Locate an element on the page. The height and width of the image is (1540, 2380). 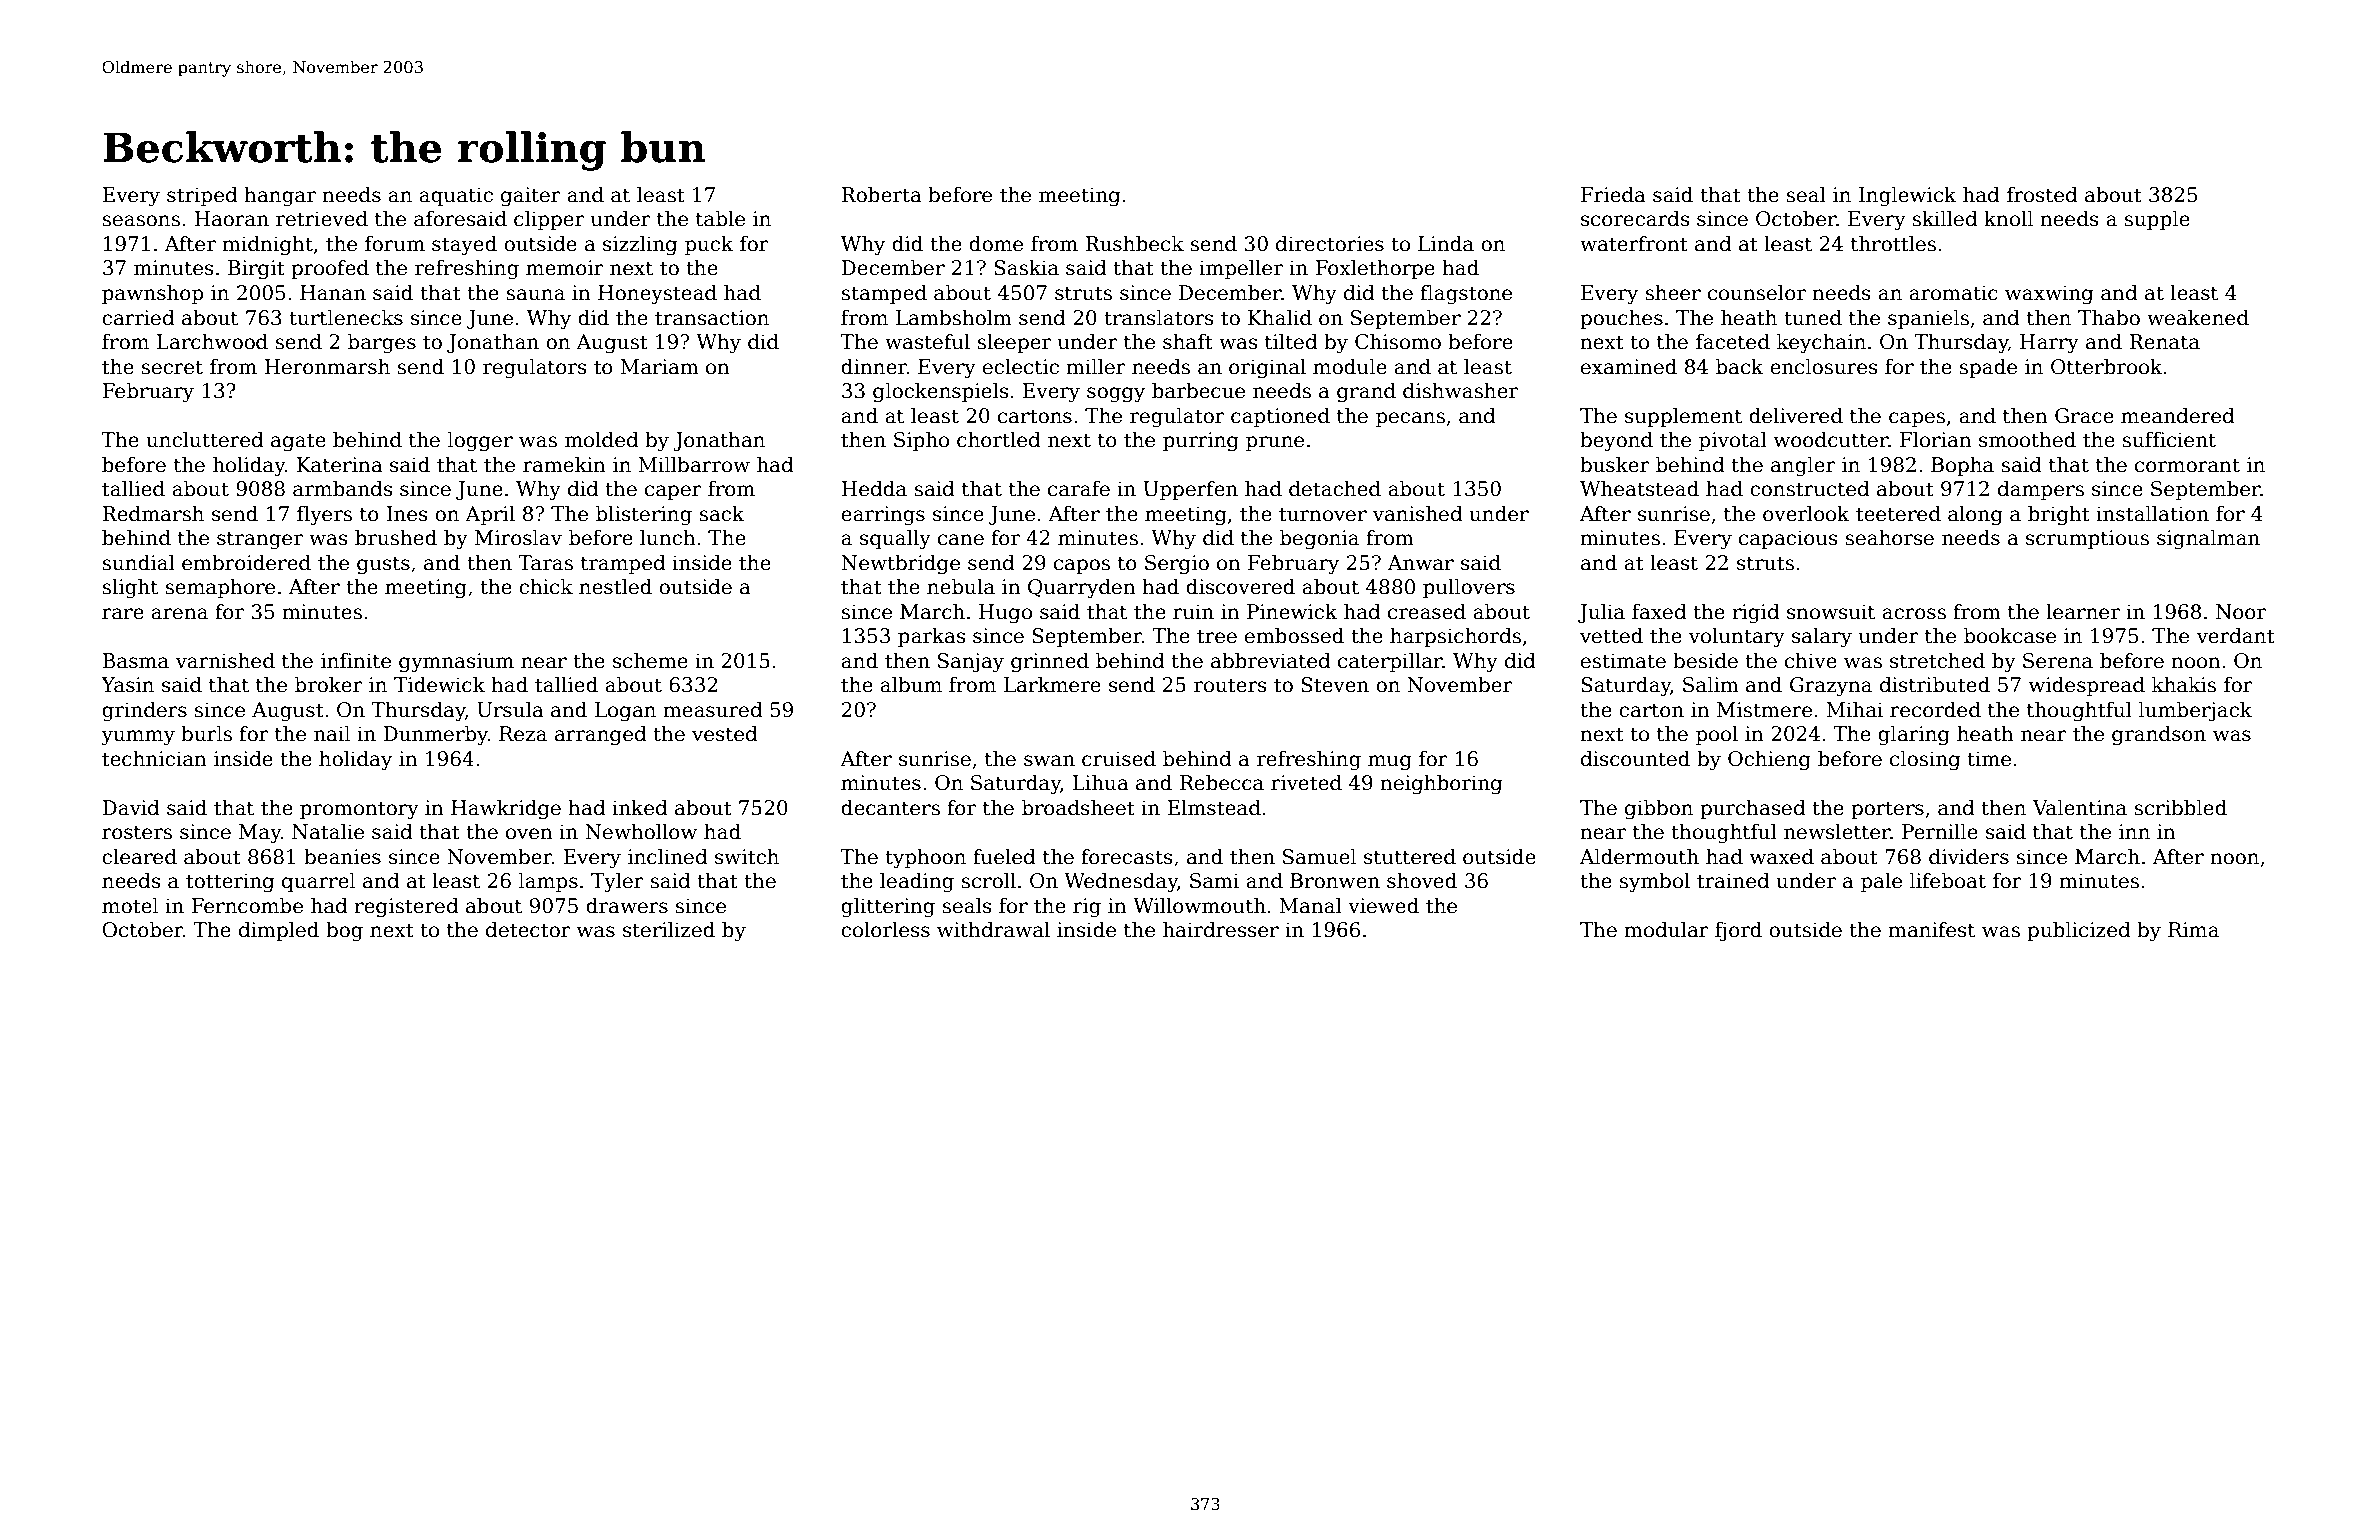
ramekin is located at coordinates (564, 464).
